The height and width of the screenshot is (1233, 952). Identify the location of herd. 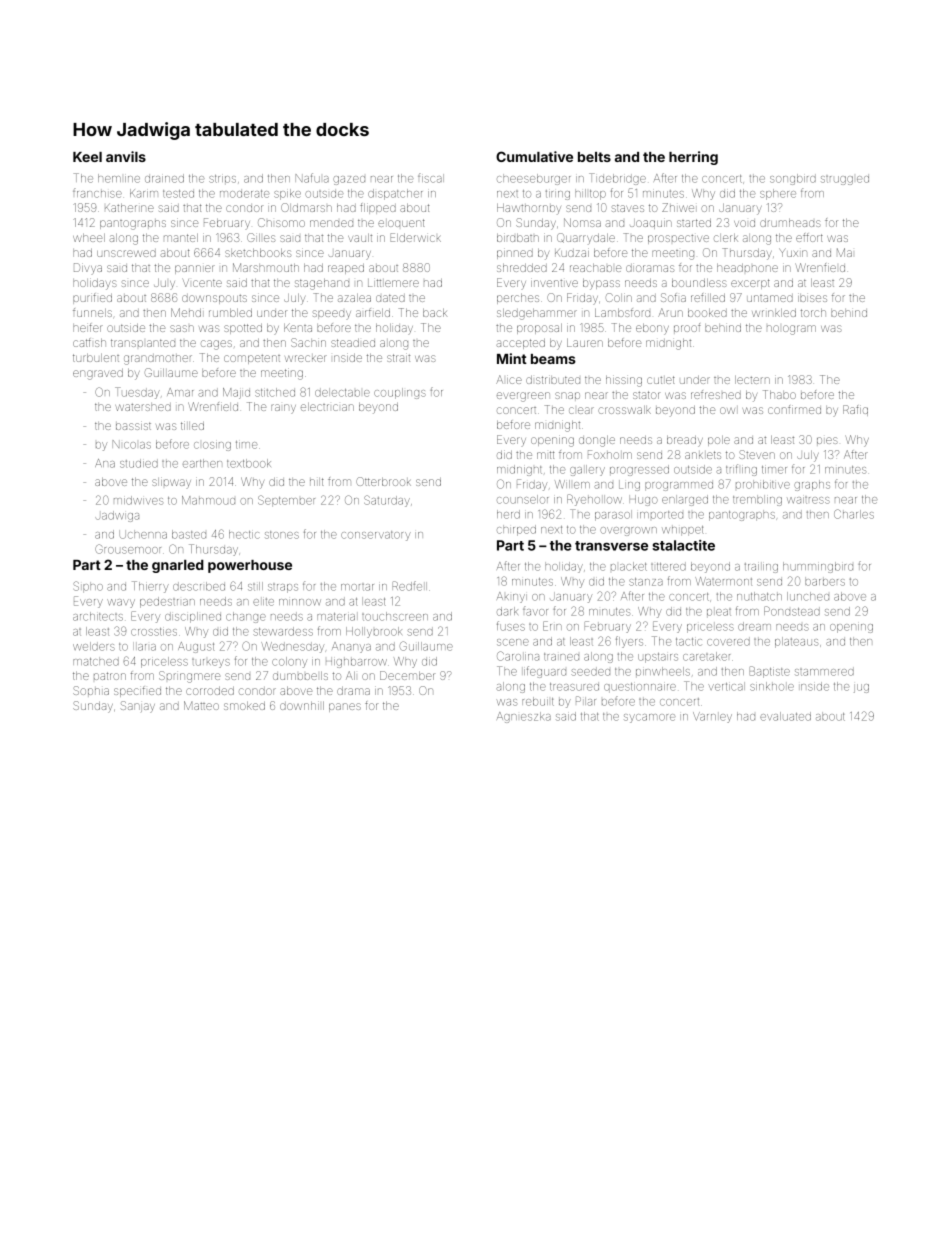
(508, 514).
